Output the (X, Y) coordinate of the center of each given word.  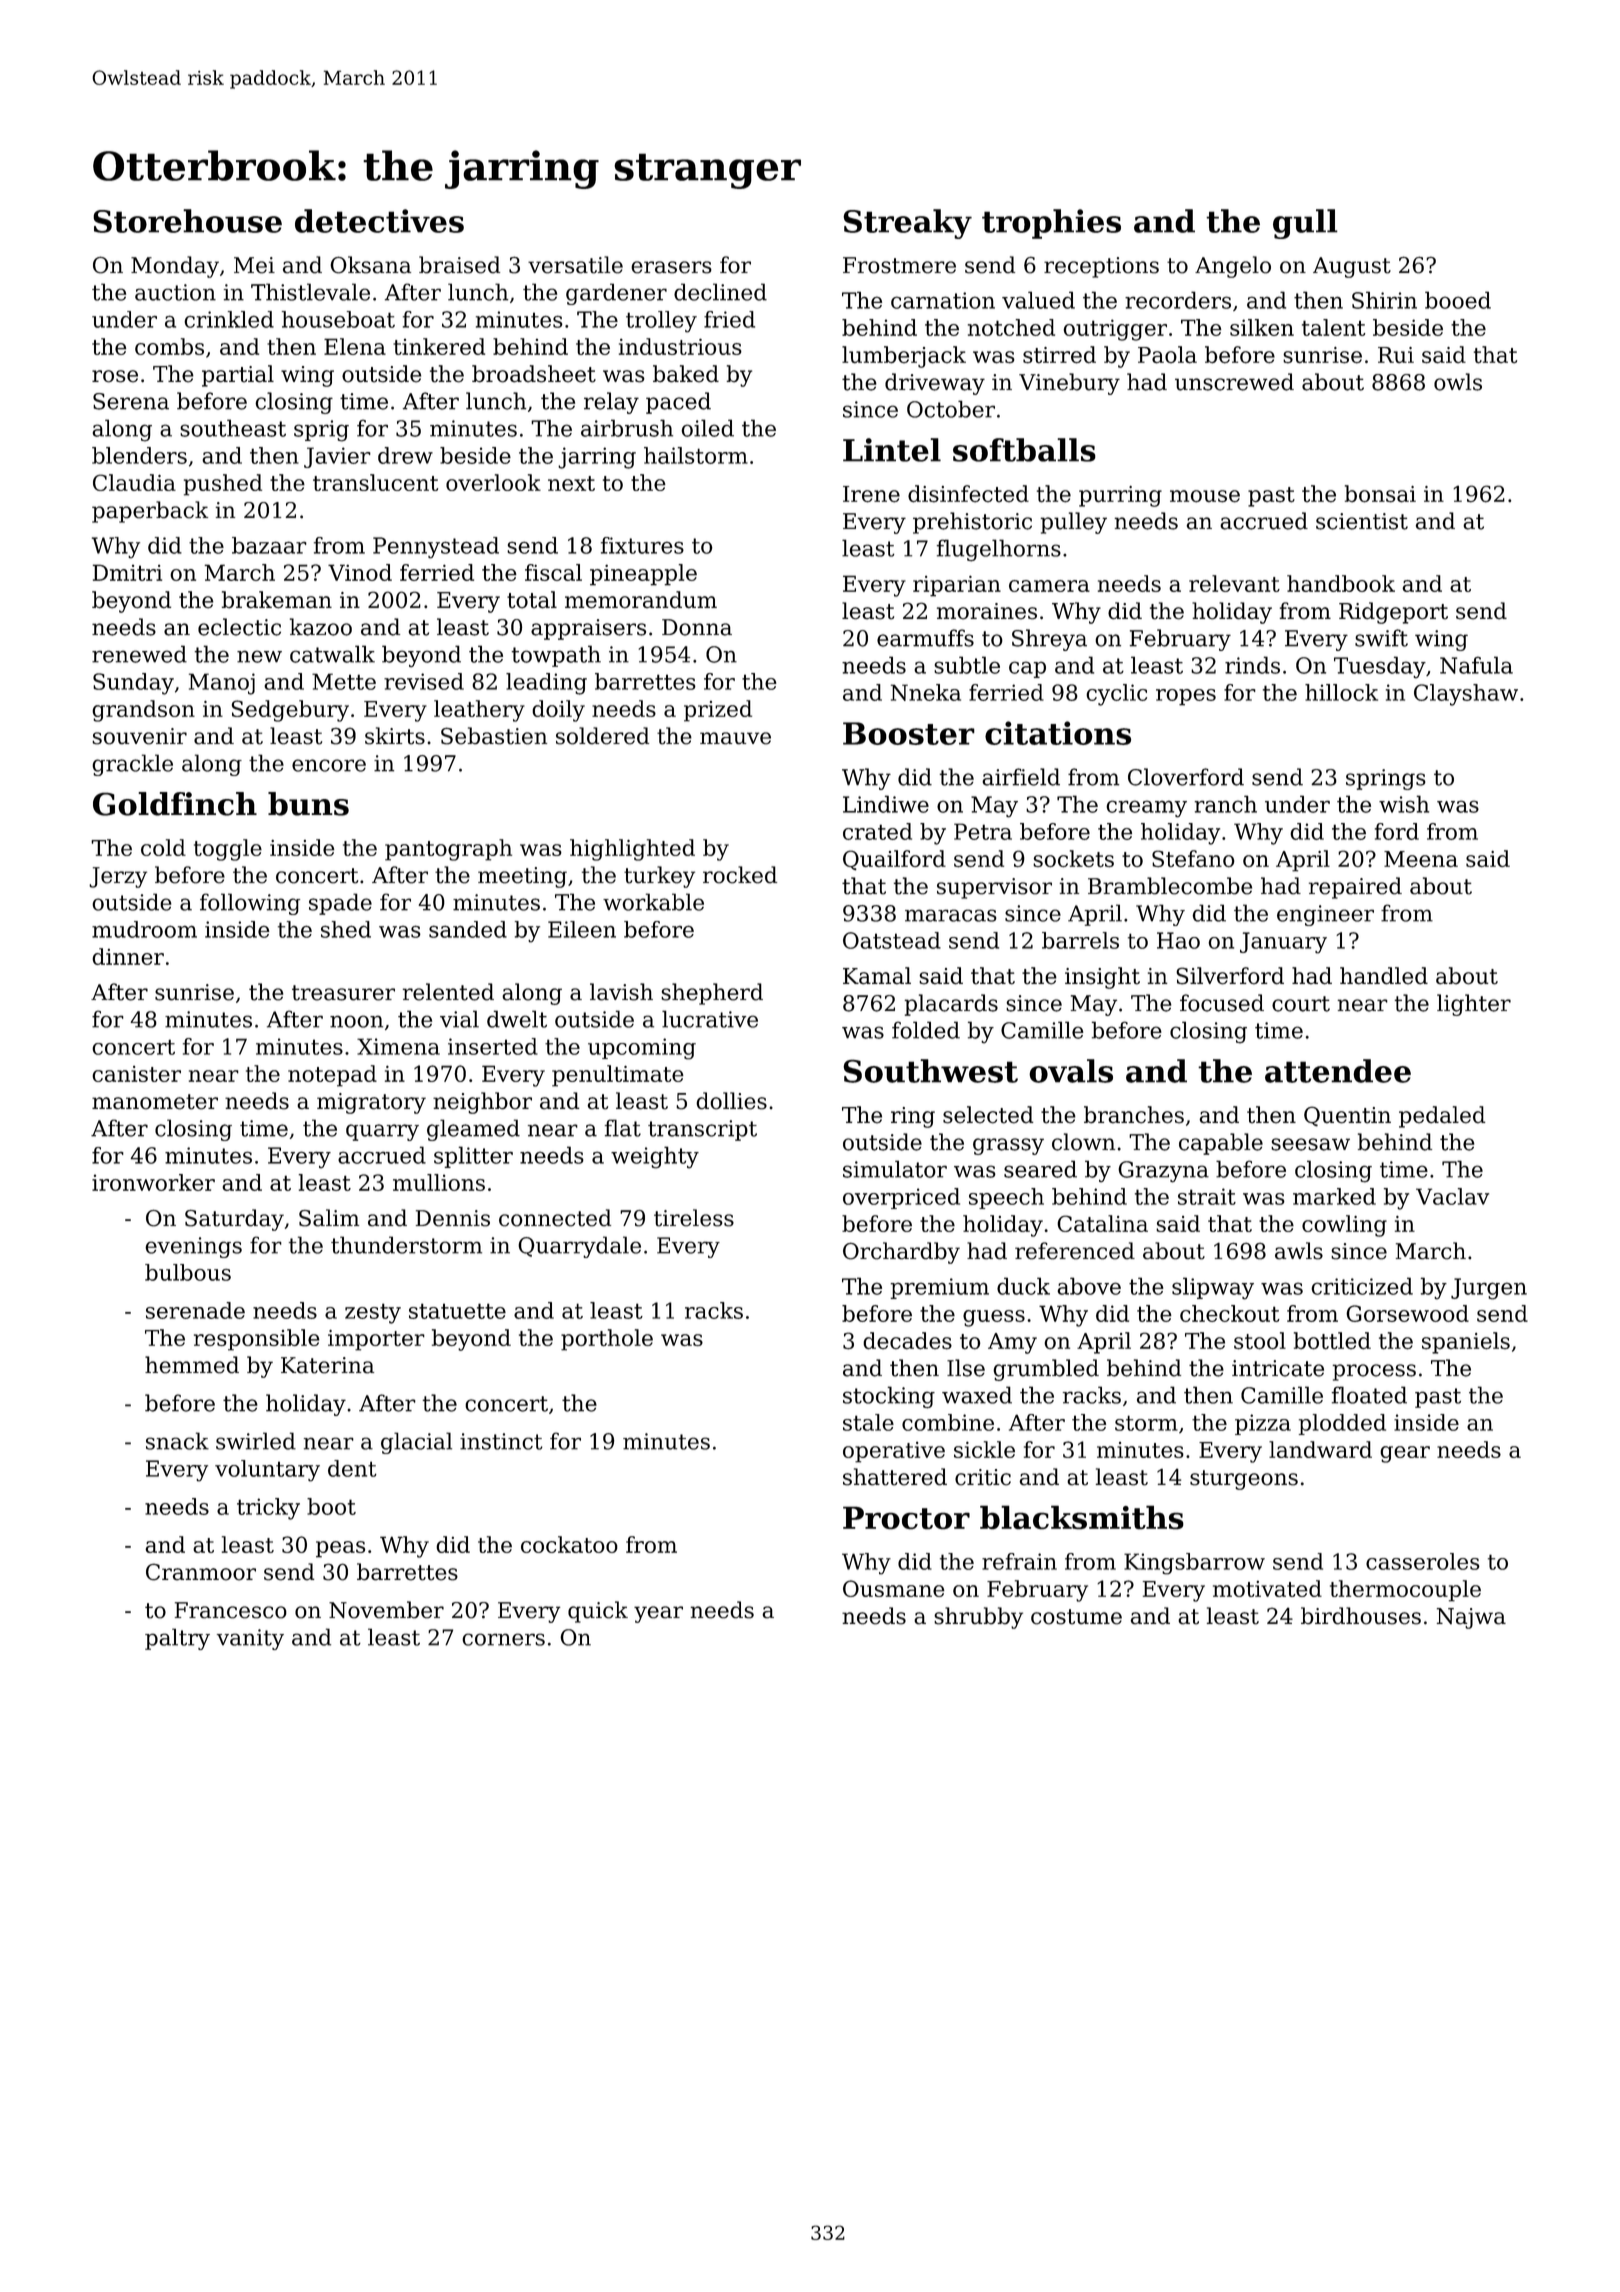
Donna (697, 627)
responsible (257, 1340)
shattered (895, 1477)
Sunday (133, 684)
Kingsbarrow (1194, 1564)
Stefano (1193, 858)
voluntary (267, 1471)
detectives (379, 221)
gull (1305, 224)
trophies (1051, 224)
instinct (501, 1441)
